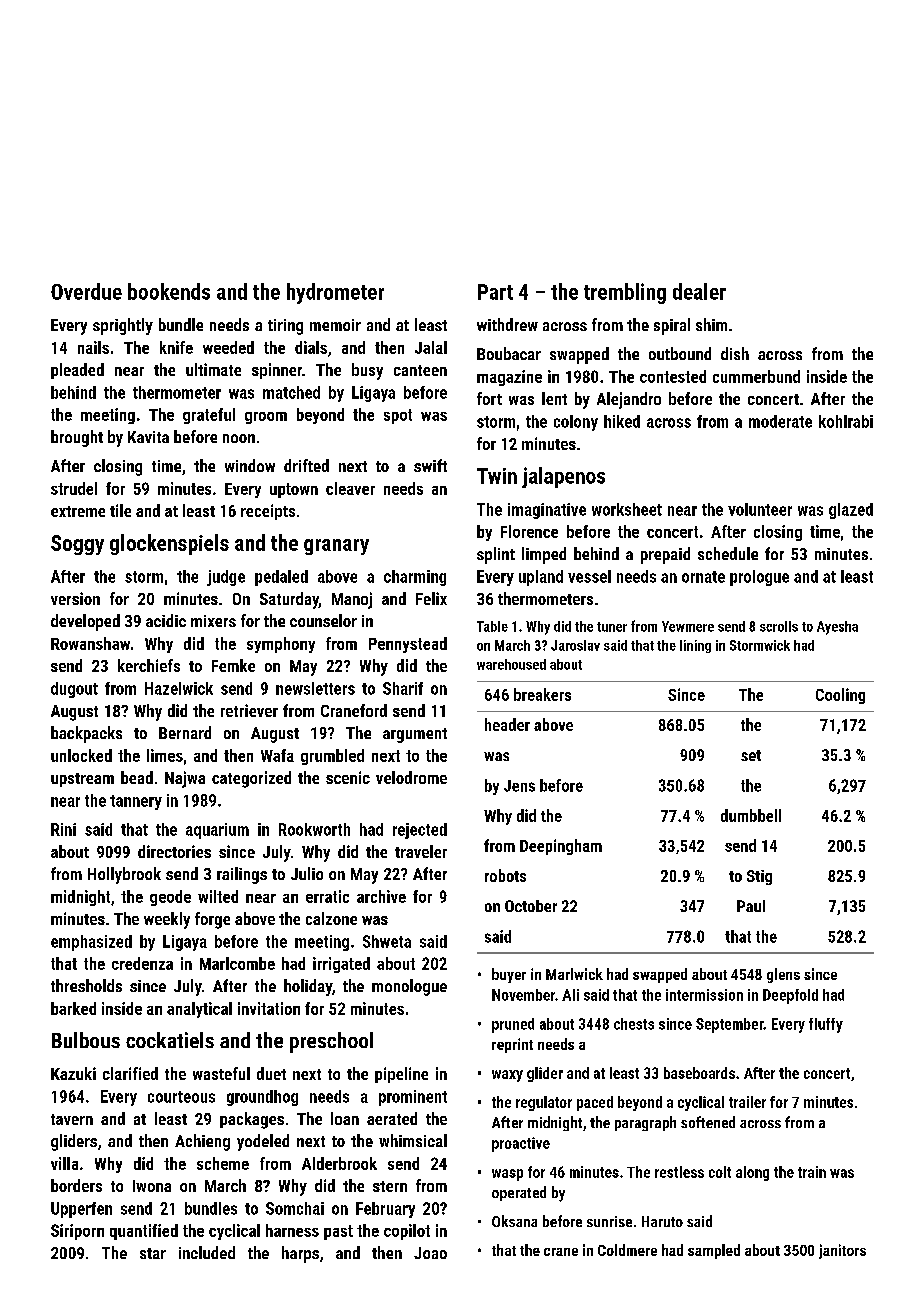  Describe the element at coordinates (403, 688) in the image. I see `Sharif` at that location.
